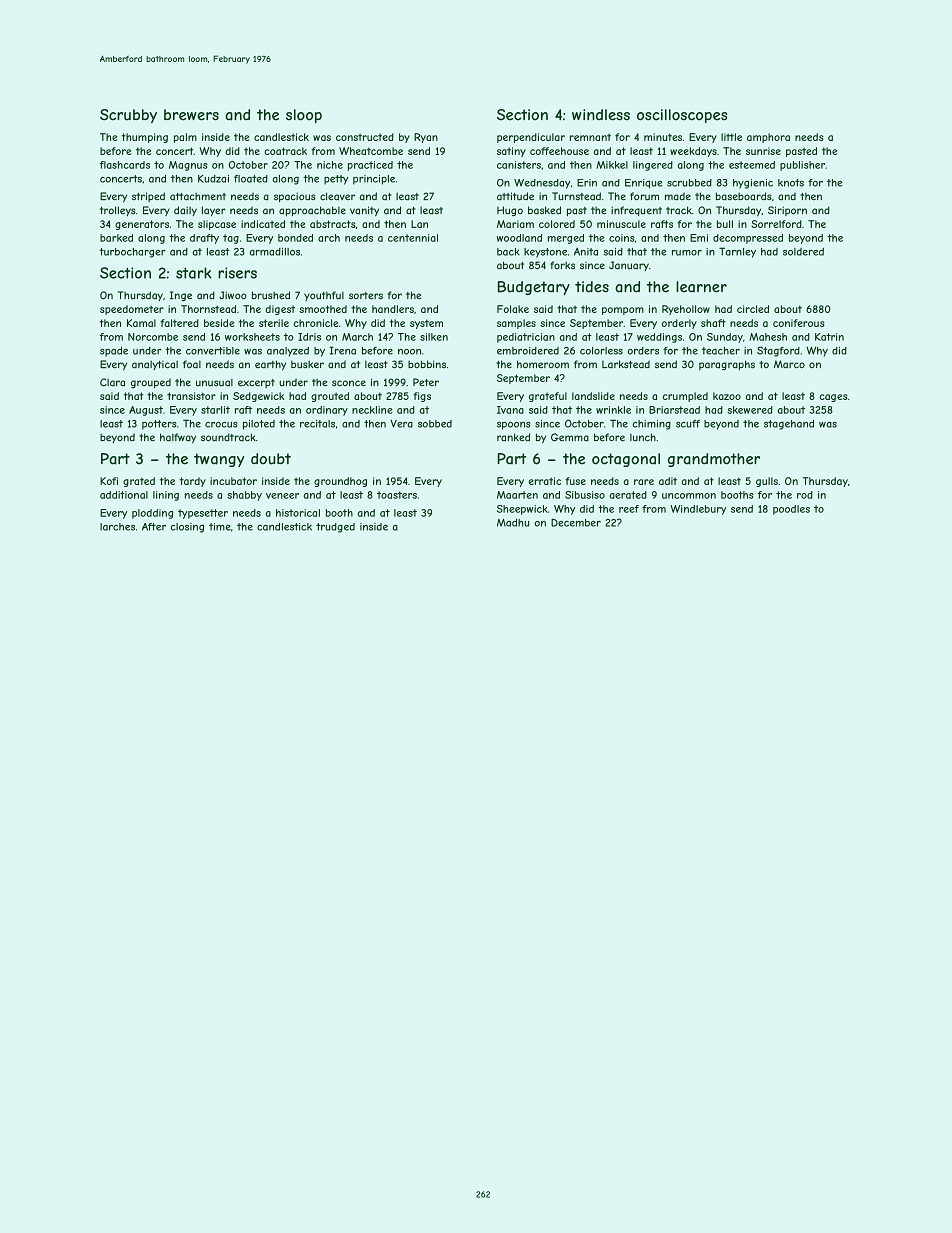 This page has height=1233, width=952. I want to click on twangy, so click(219, 460).
